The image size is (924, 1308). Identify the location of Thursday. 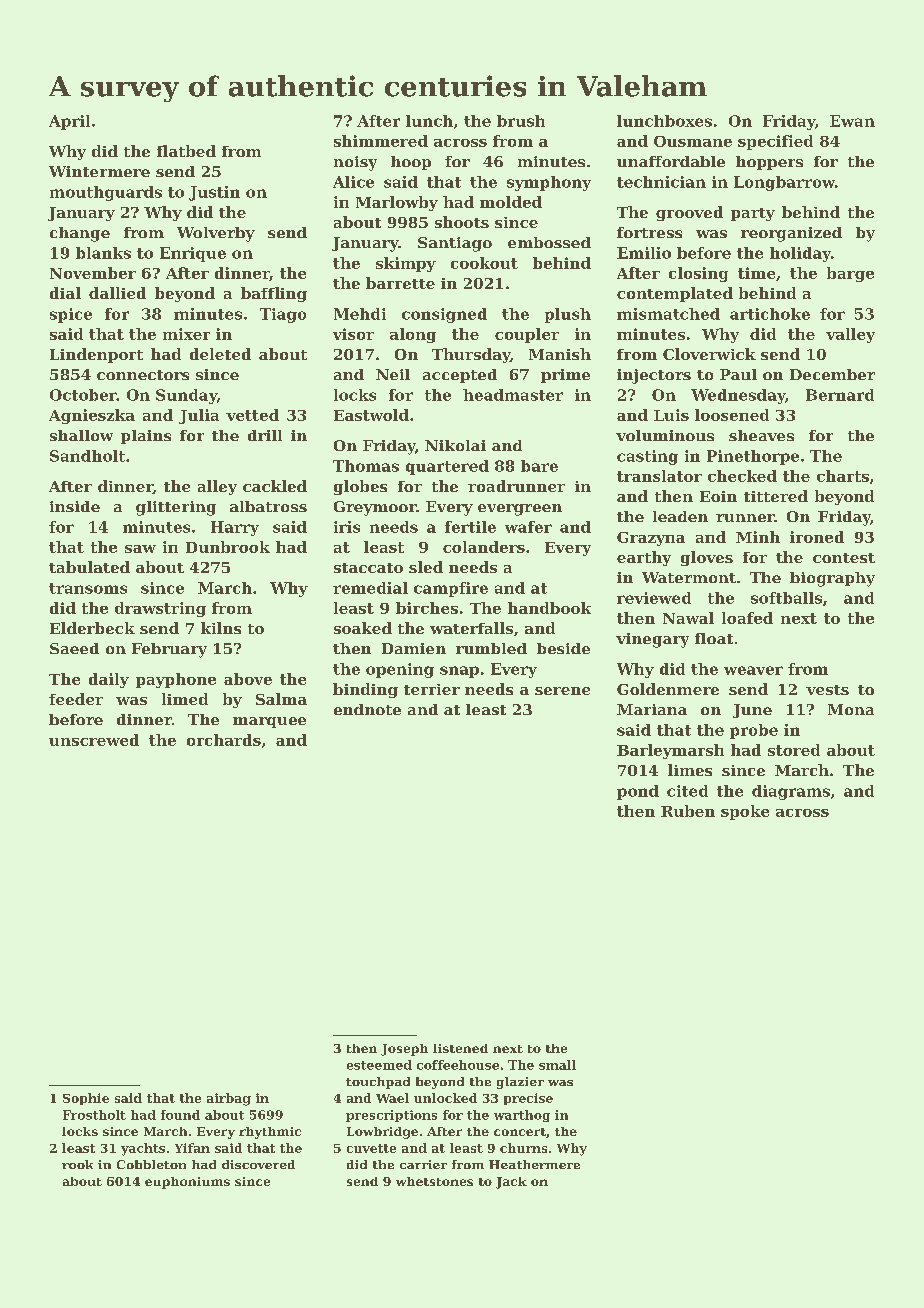
(471, 355).
